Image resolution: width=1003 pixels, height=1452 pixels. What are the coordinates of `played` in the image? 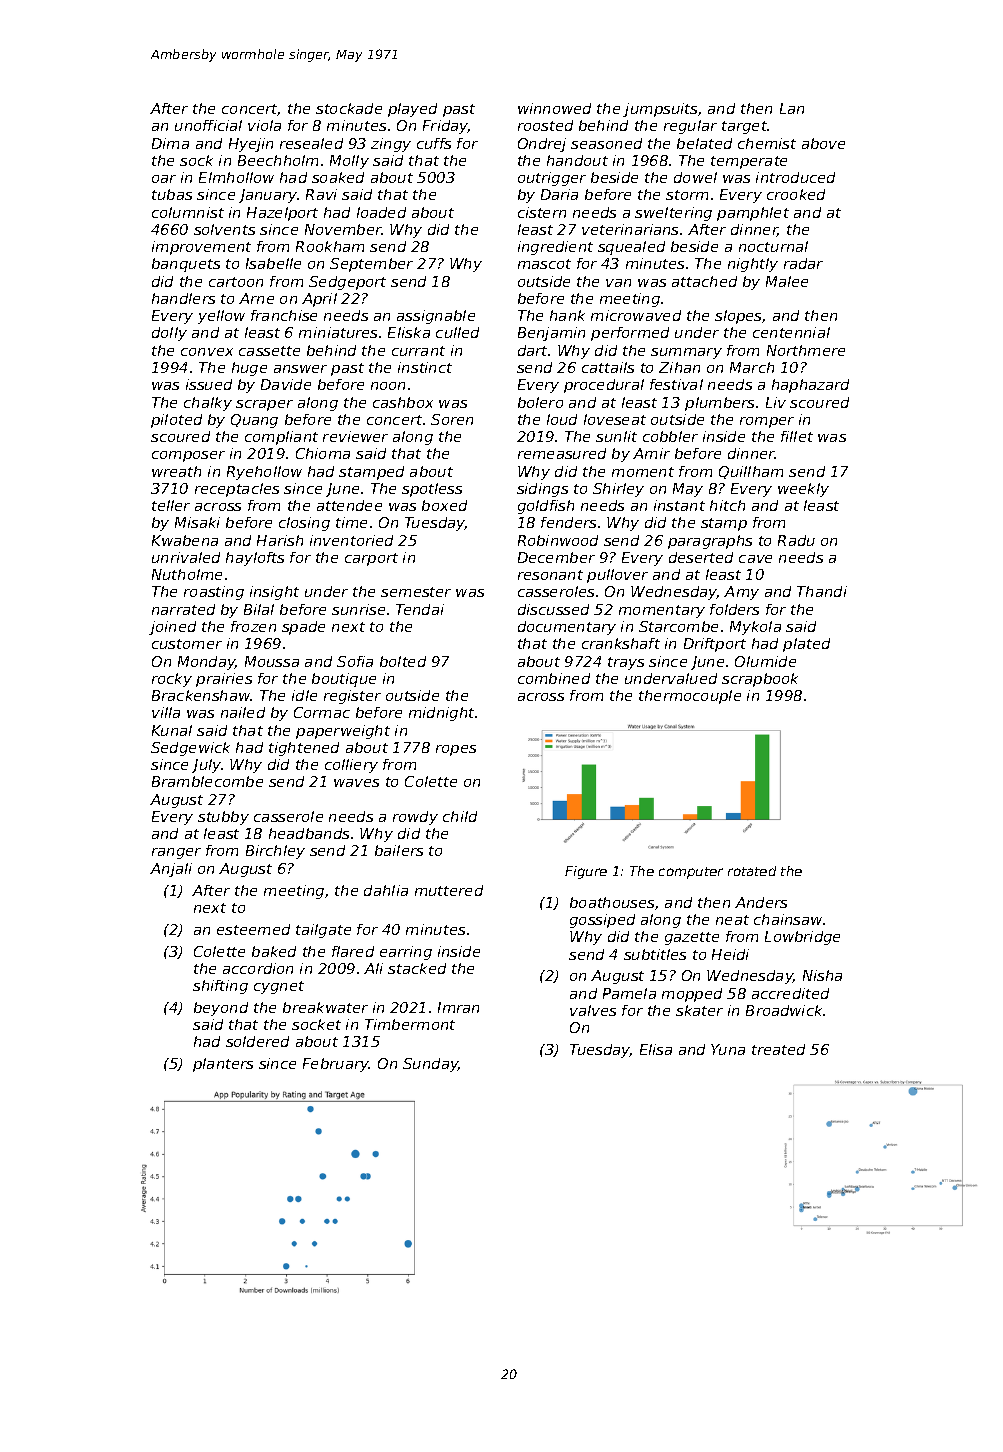 It's located at (412, 110).
